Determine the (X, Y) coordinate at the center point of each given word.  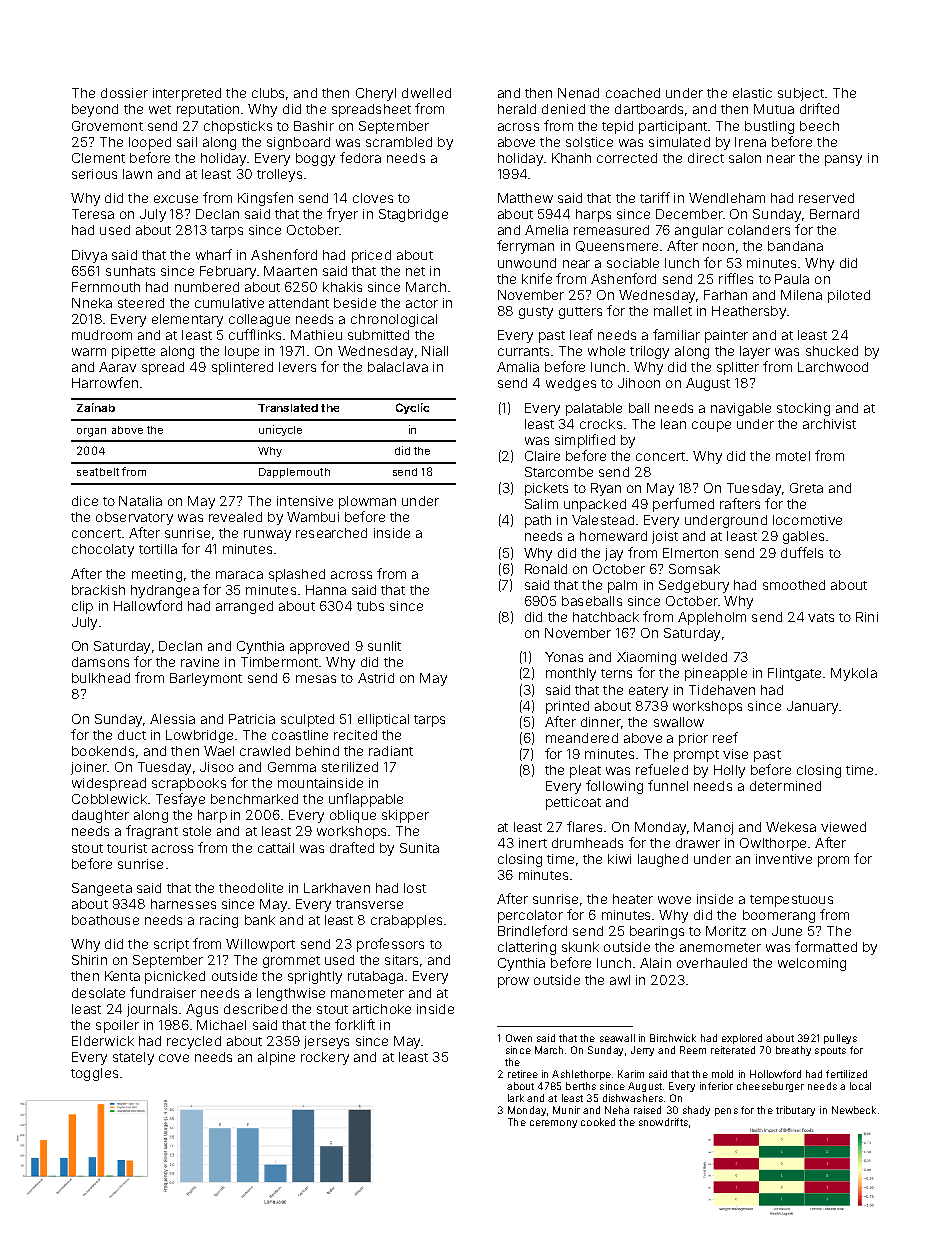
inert (533, 843)
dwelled (426, 93)
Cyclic (412, 408)
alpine (276, 1058)
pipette (133, 352)
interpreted (187, 94)
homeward (613, 536)
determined (785, 786)
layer (755, 352)
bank (260, 920)
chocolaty (103, 550)
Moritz (726, 931)
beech (819, 126)
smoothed (794, 585)
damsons (100, 662)
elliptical (383, 720)
